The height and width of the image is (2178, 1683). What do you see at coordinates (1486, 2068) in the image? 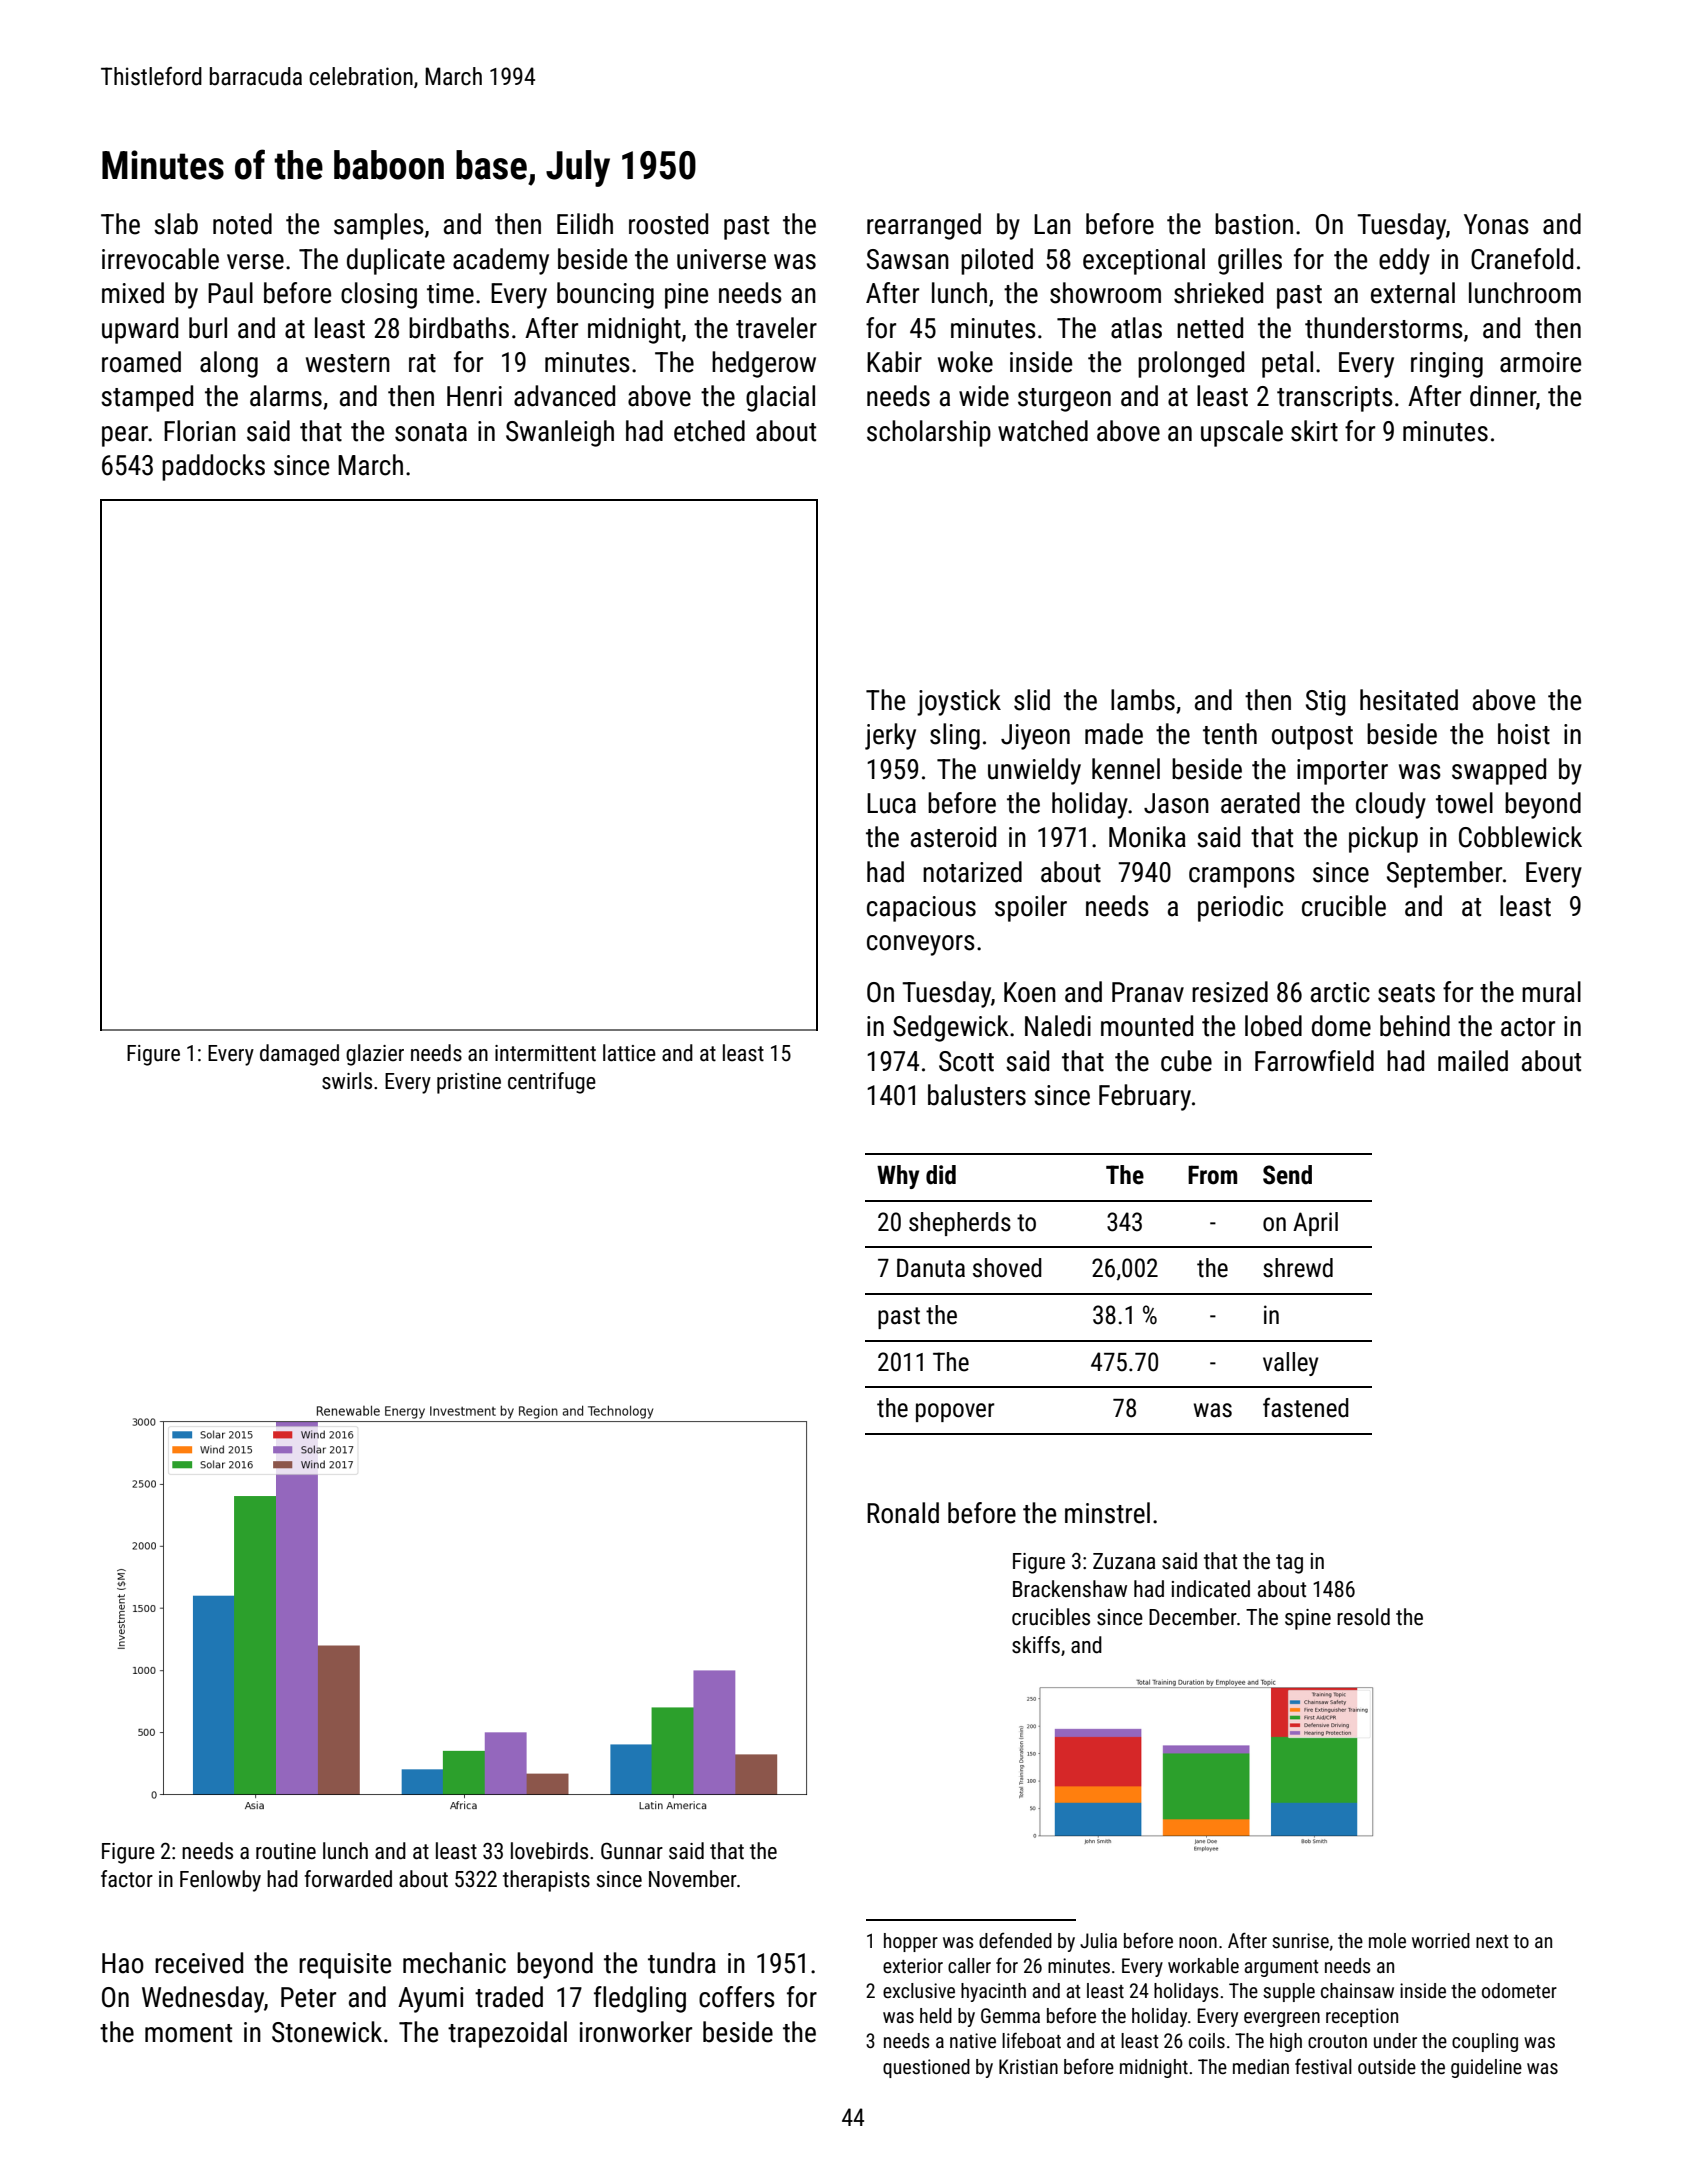
I see `guideline` at bounding box center [1486, 2068].
